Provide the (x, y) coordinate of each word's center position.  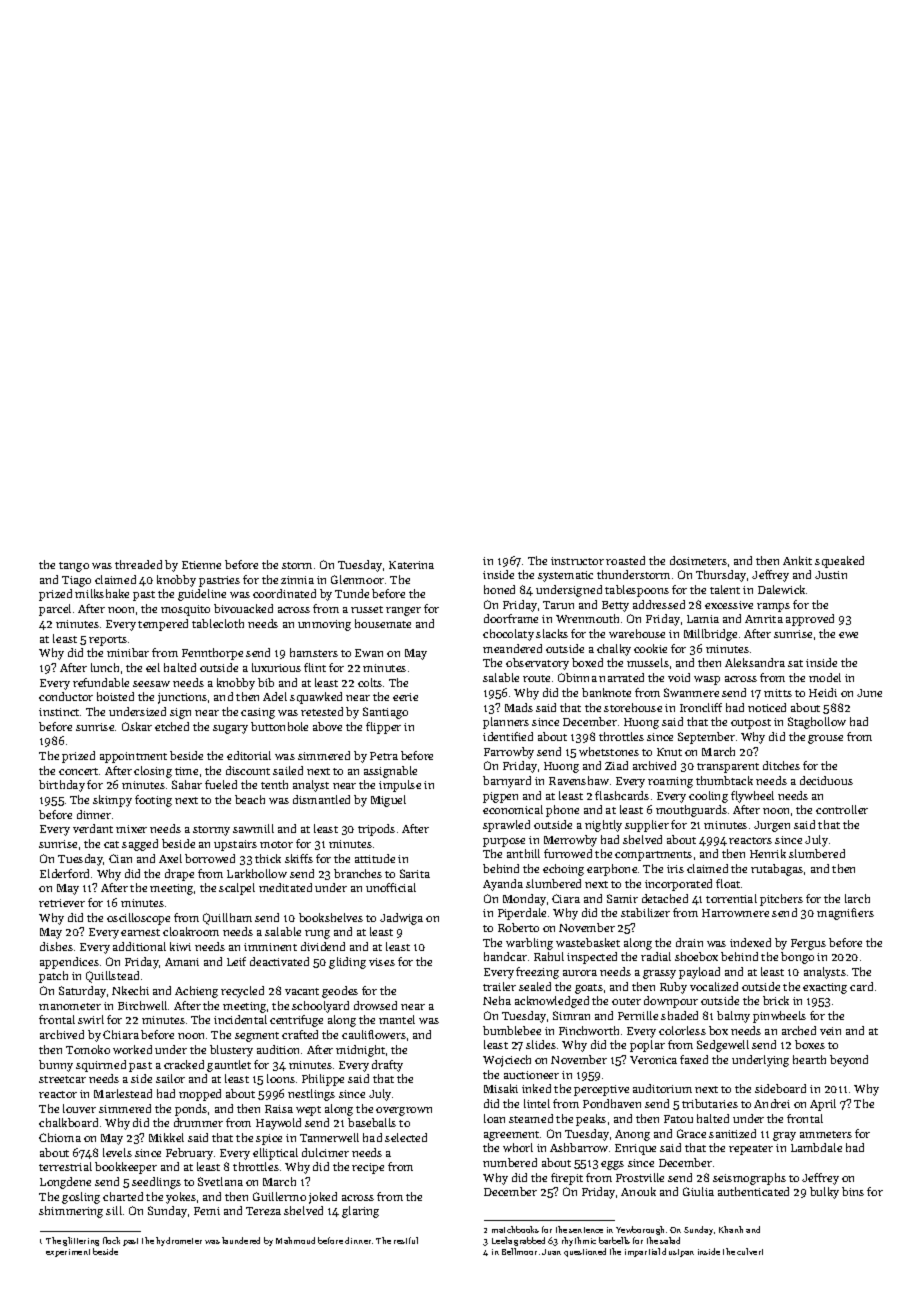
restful (406, 1240)
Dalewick (781, 589)
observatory (537, 664)
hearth (809, 1059)
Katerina (411, 565)
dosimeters (698, 560)
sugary (230, 729)
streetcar (62, 1079)
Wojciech (507, 1061)
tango (74, 567)
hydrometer (179, 1241)
